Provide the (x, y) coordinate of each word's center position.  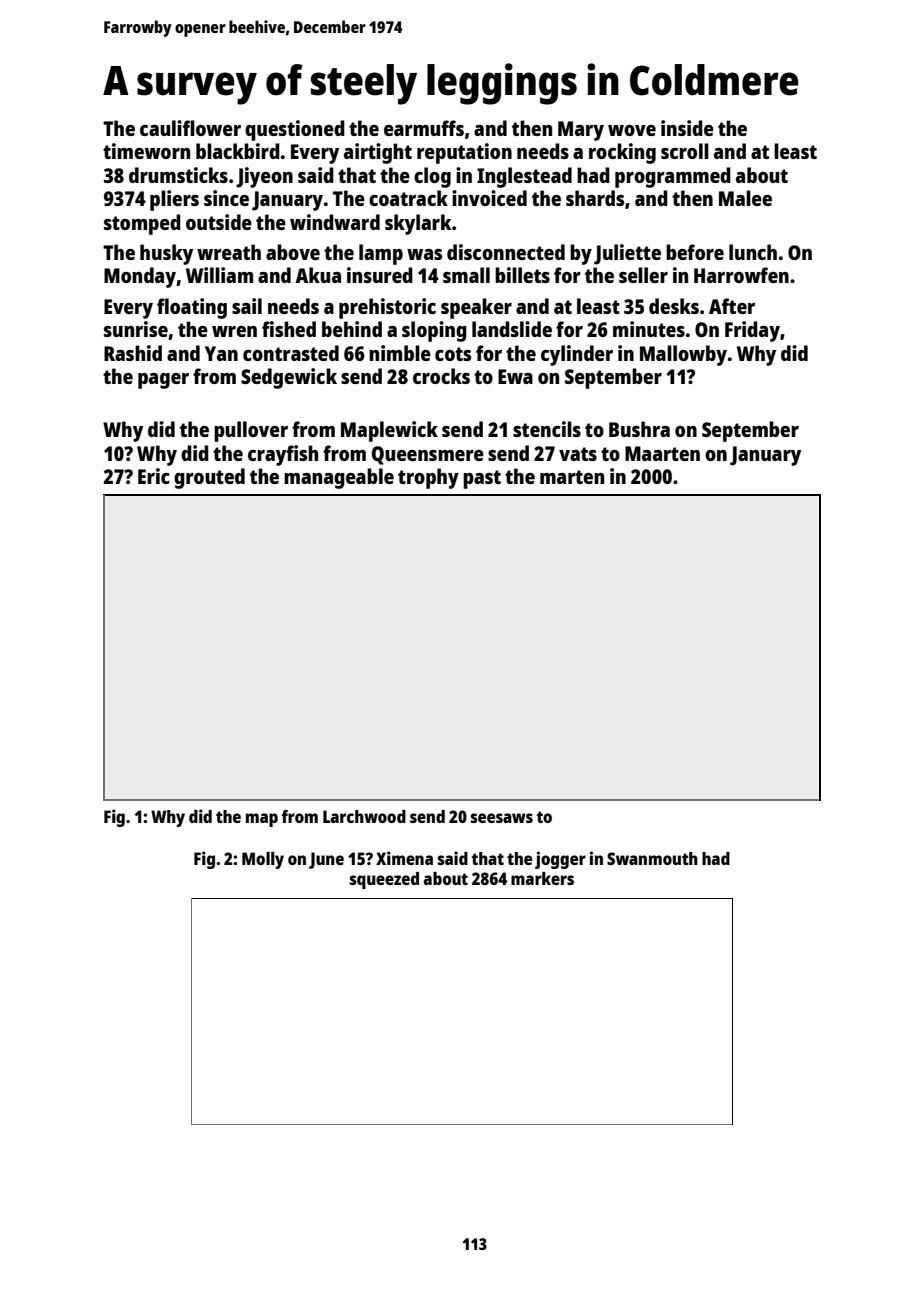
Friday (752, 331)
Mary (581, 131)
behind (352, 329)
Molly (263, 860)
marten (572, 477)
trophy (428, 478)
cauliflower (190, 128)
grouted (209, 478)
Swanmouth (652, 858)
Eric (154, 476)
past (482, 479)
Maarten (662, 453)
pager (163, 381)
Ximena (404, 858)
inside (687, 128)
